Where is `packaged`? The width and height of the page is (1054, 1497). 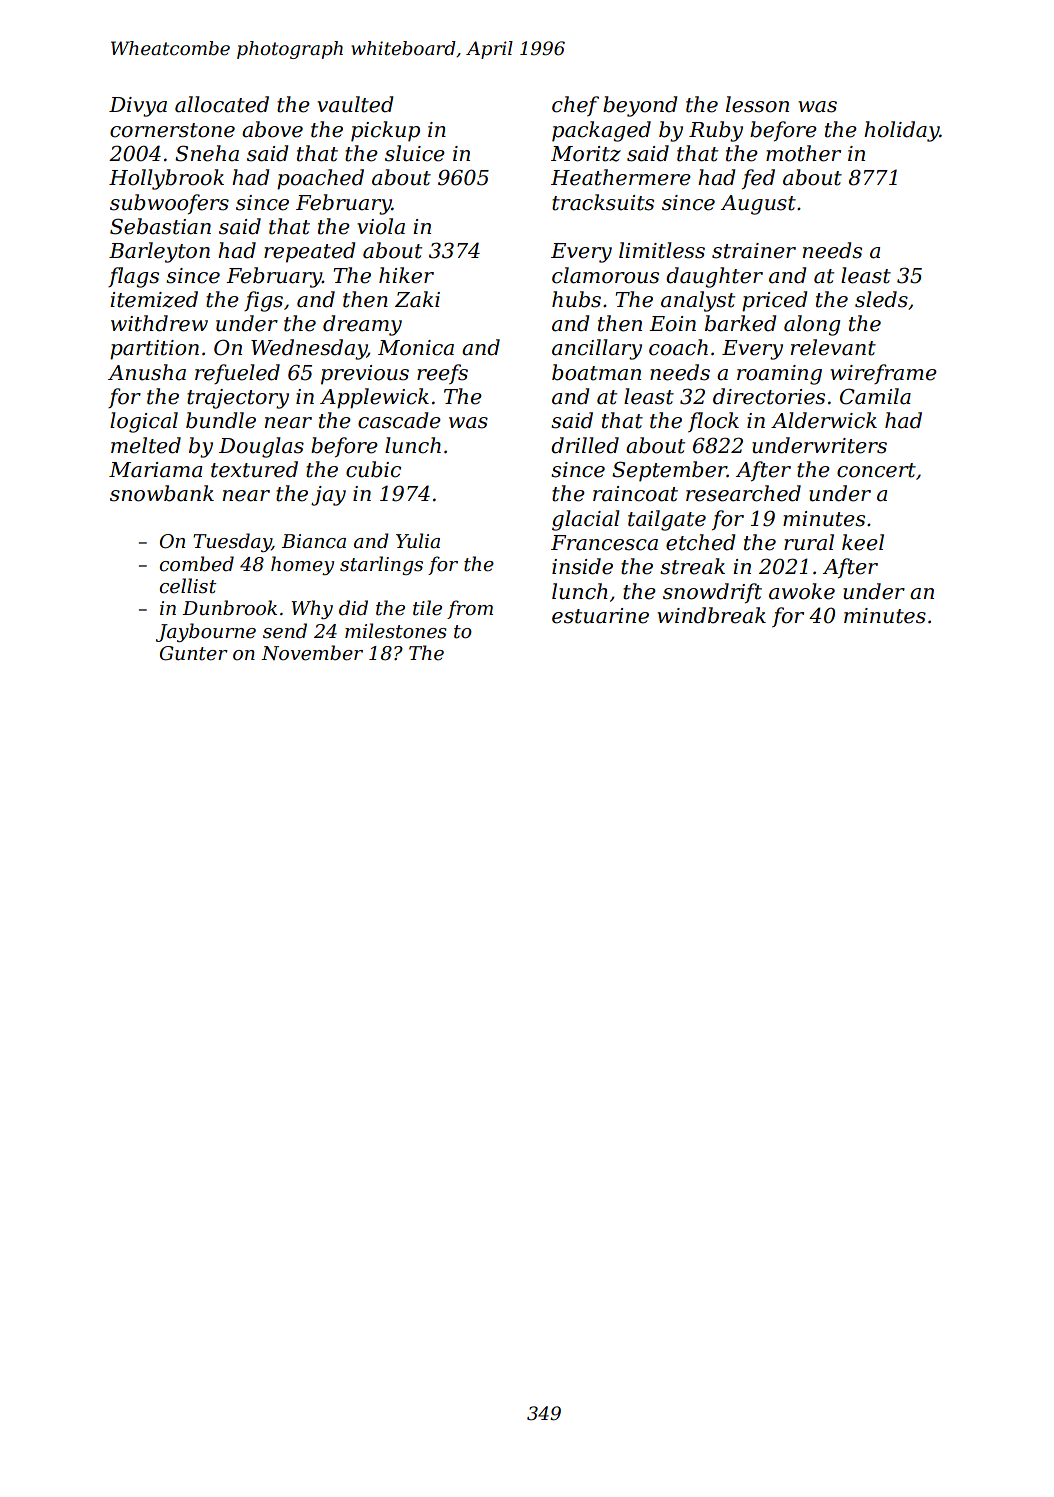 packaged is located at coordinates (601, 131).
